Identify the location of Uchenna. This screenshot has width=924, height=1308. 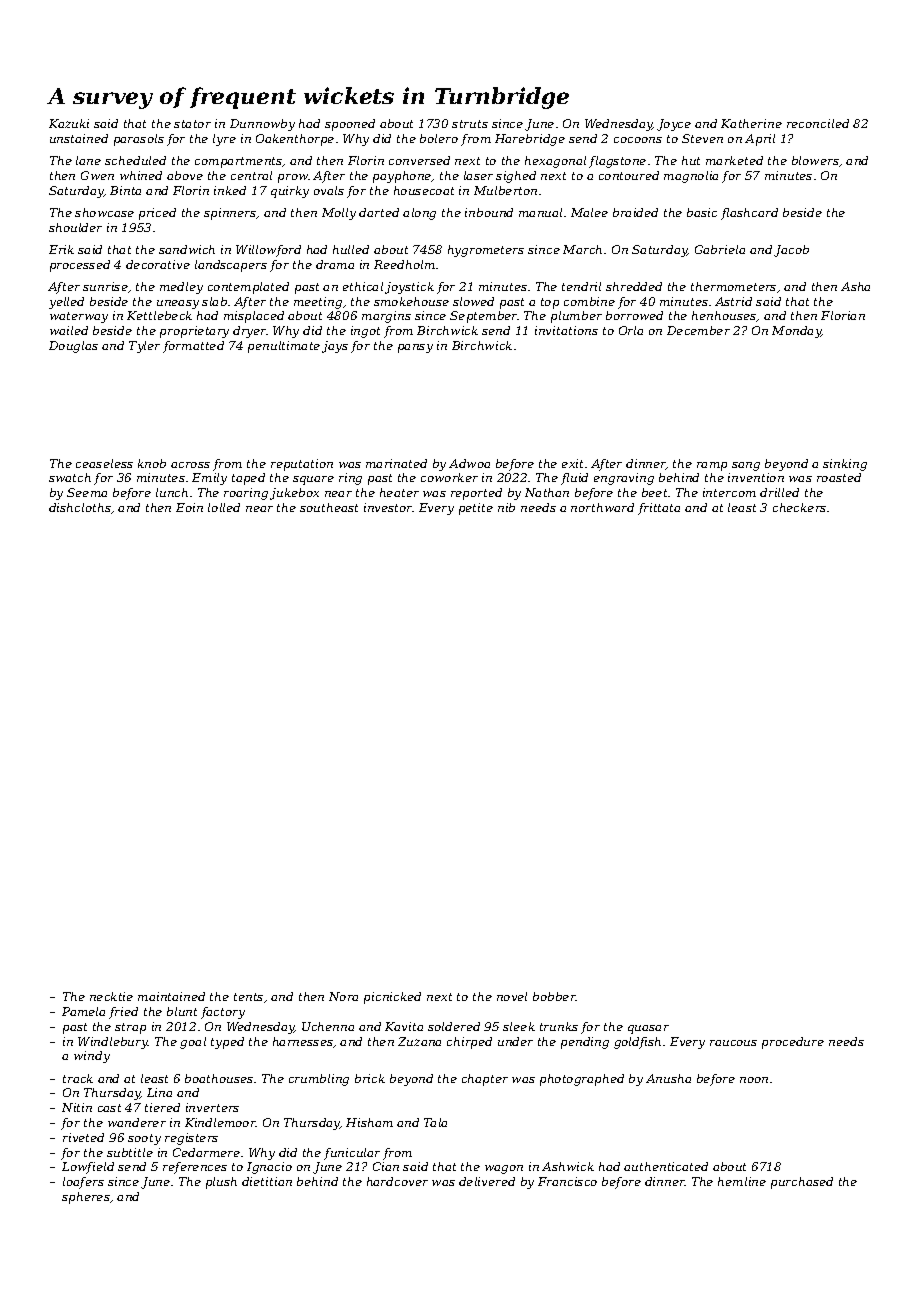
(328, 1026).
